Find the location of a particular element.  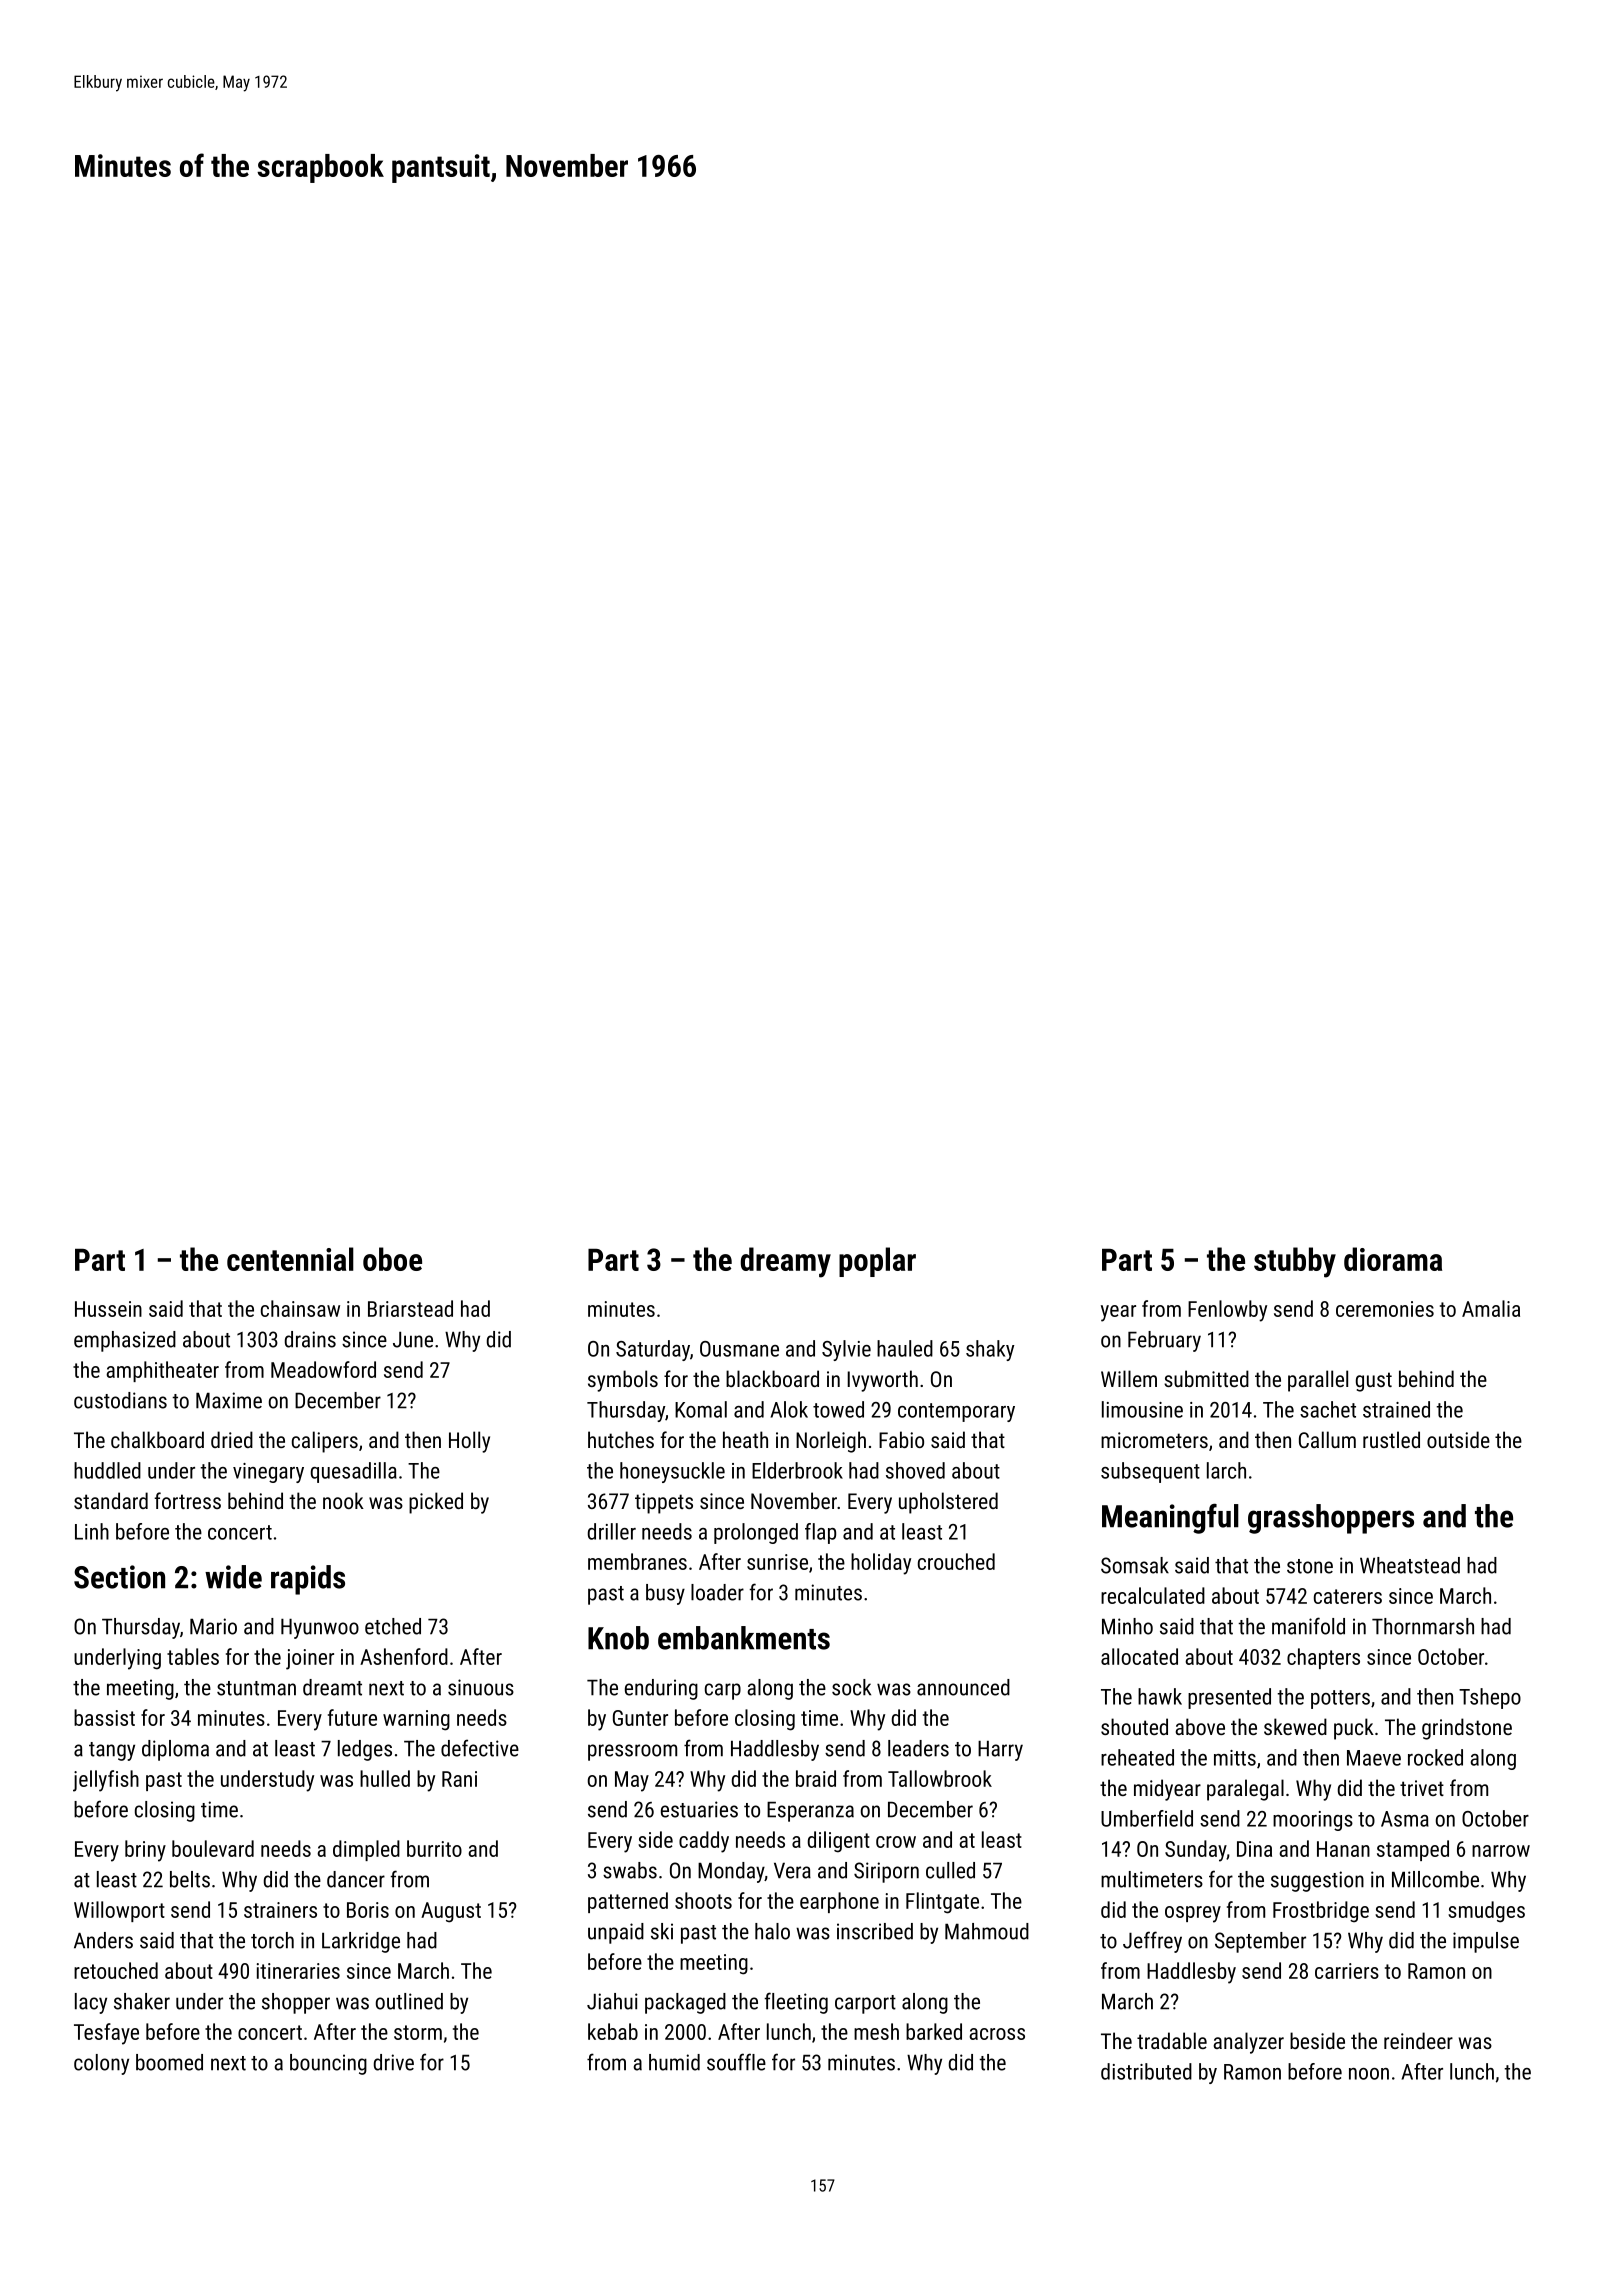

drive is located at coordinates (394, 2062).
